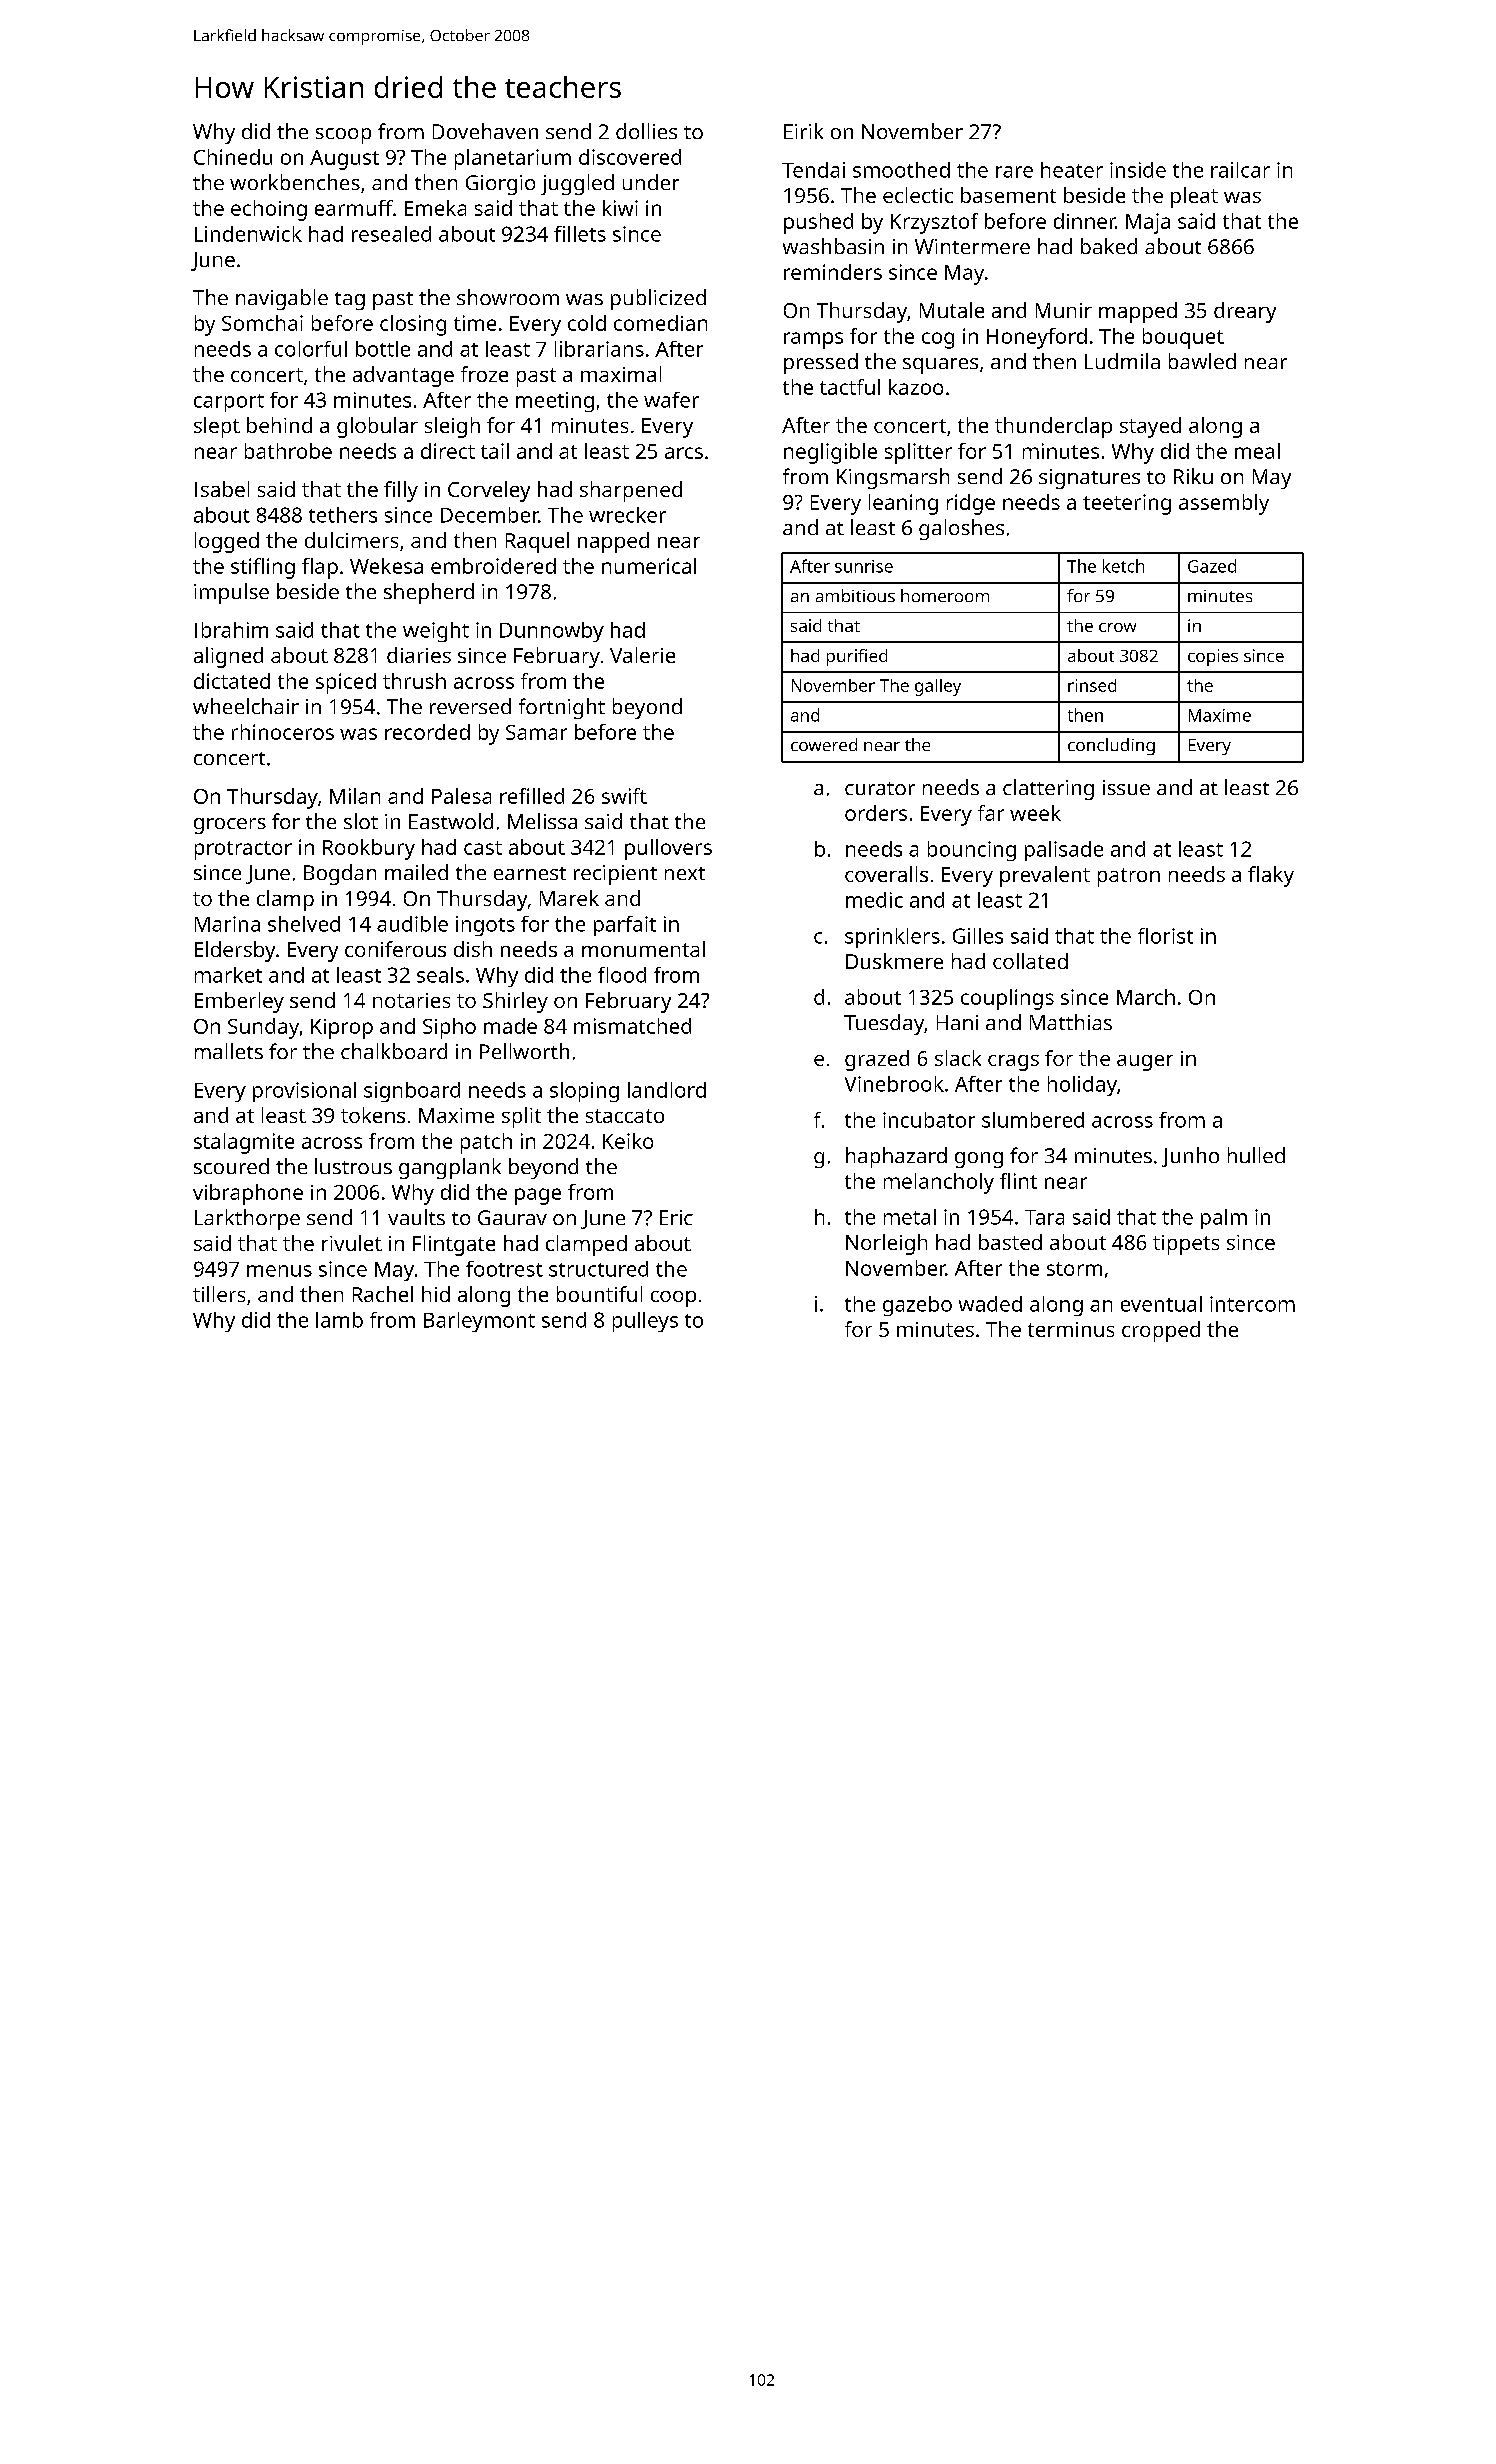  Describe the element at coordinates (632, 1026) in the screenshot. I see `mismatched` at that location.
